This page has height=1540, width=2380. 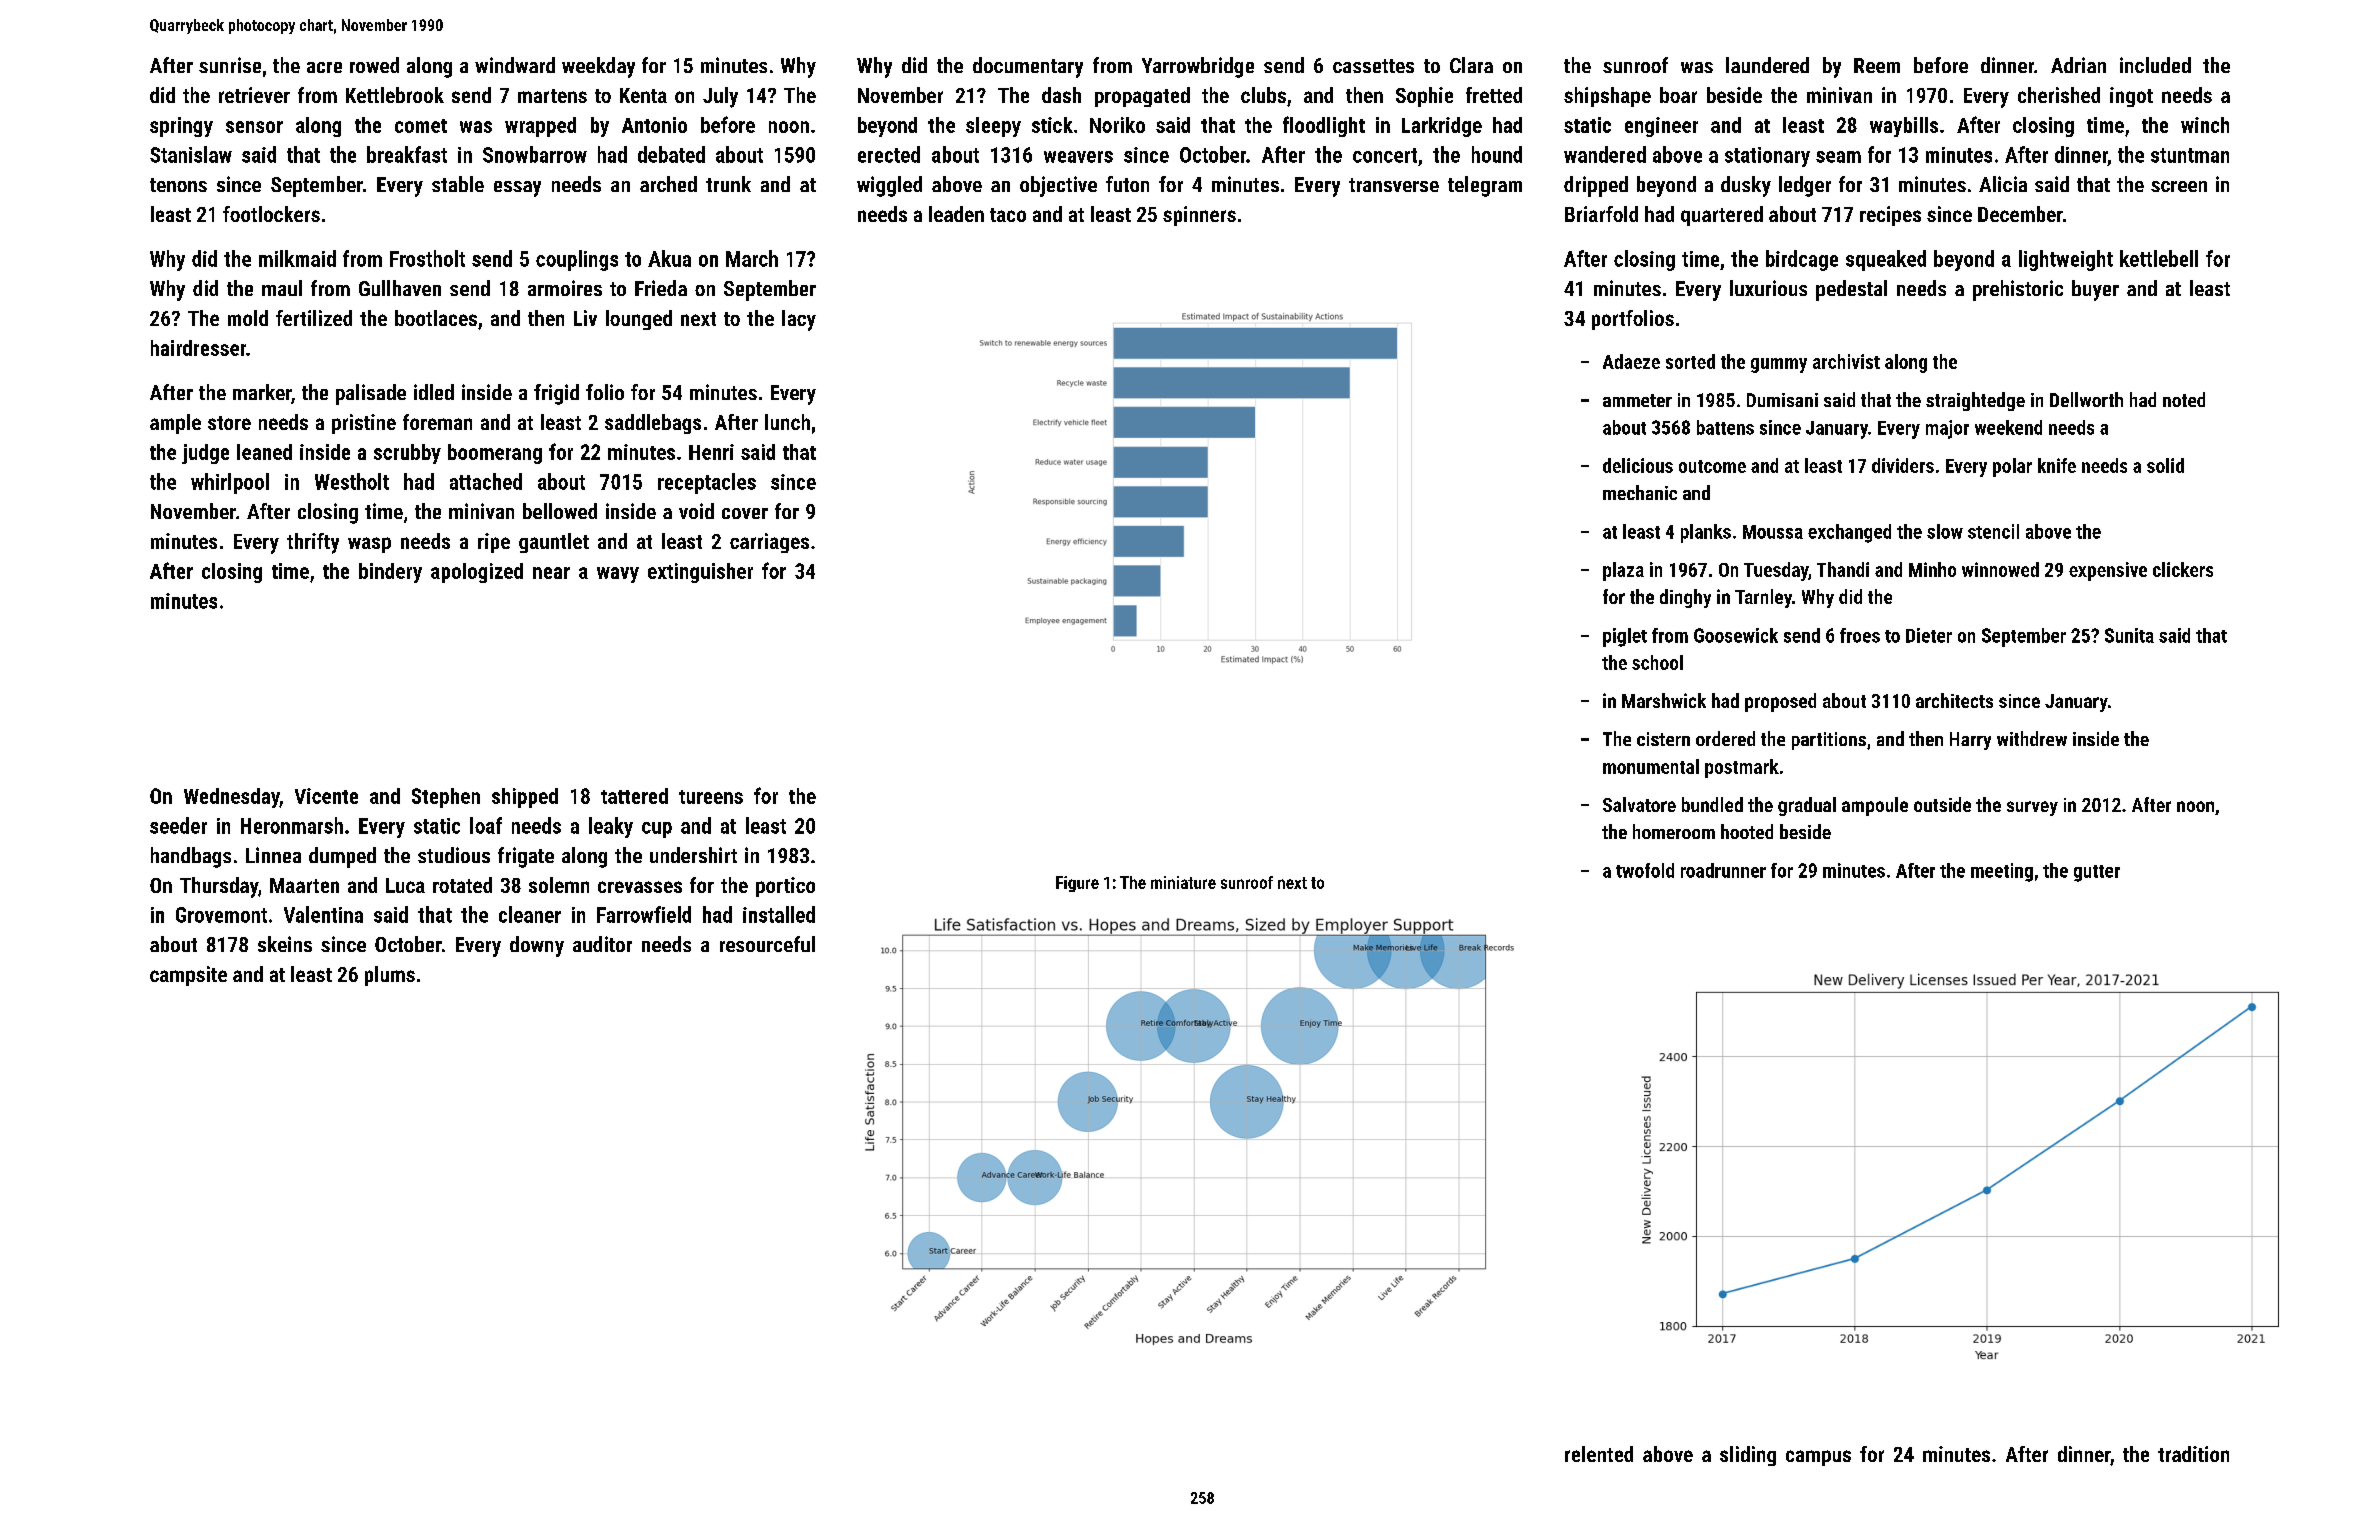 I want to click on roadrunner, so click(x=1723, y=870).
